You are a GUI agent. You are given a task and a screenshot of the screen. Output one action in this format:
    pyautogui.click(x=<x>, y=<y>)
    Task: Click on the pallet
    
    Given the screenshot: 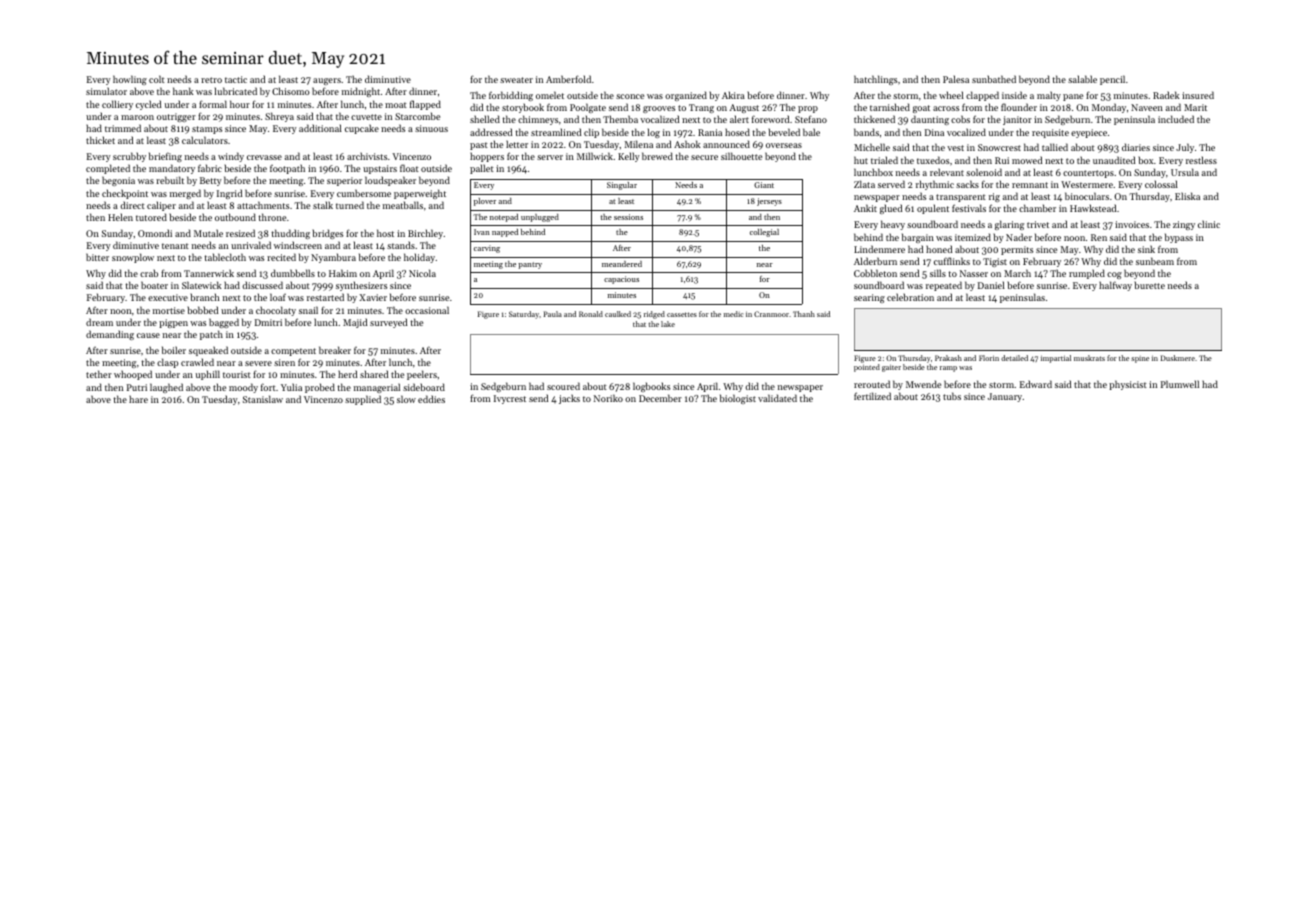 What is the action you would take?
    pyautogui.click(x=482, y=169)
